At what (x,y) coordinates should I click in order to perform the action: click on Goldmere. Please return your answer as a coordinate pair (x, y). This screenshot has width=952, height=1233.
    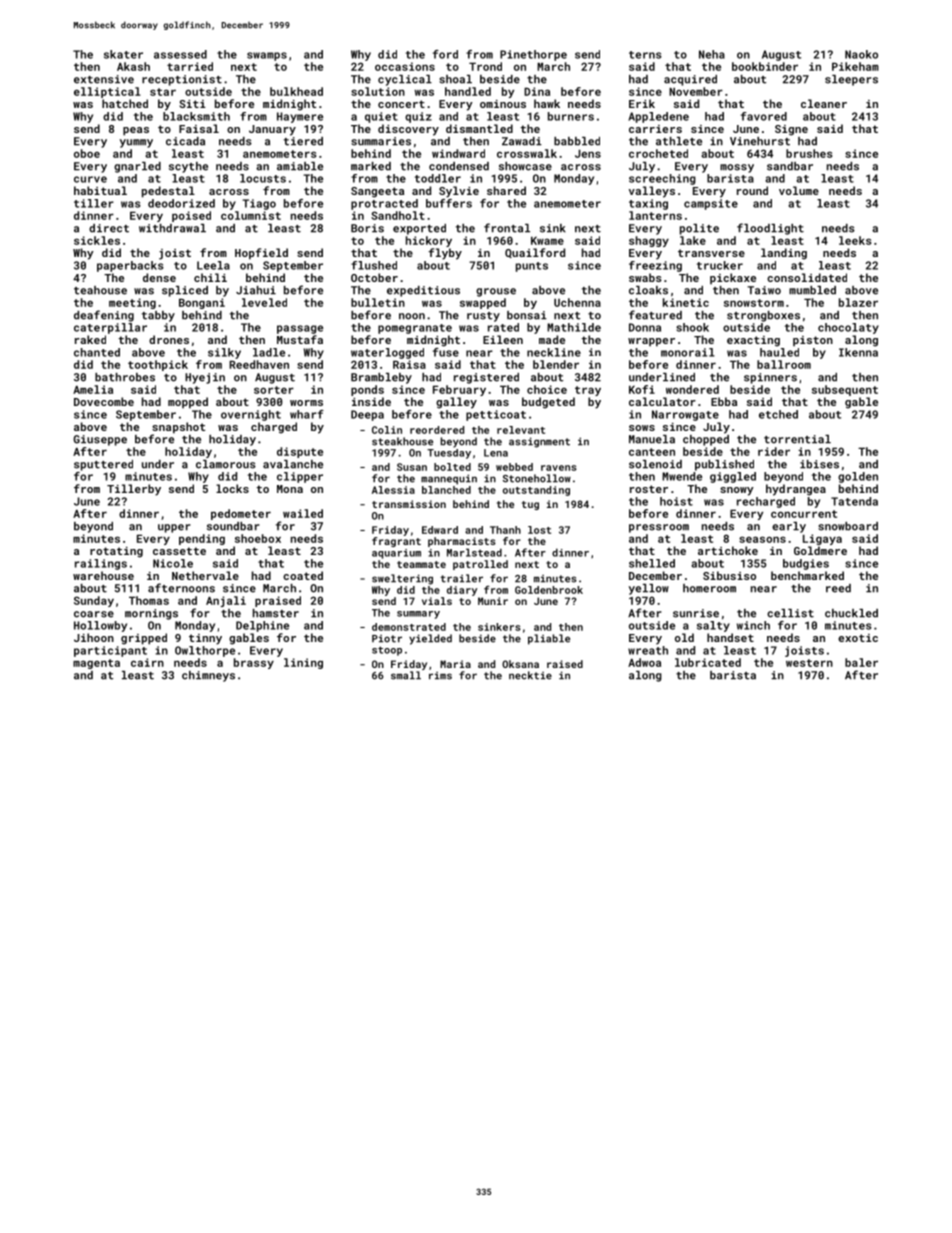
    Looking at the image, I should click on (820, 550).
